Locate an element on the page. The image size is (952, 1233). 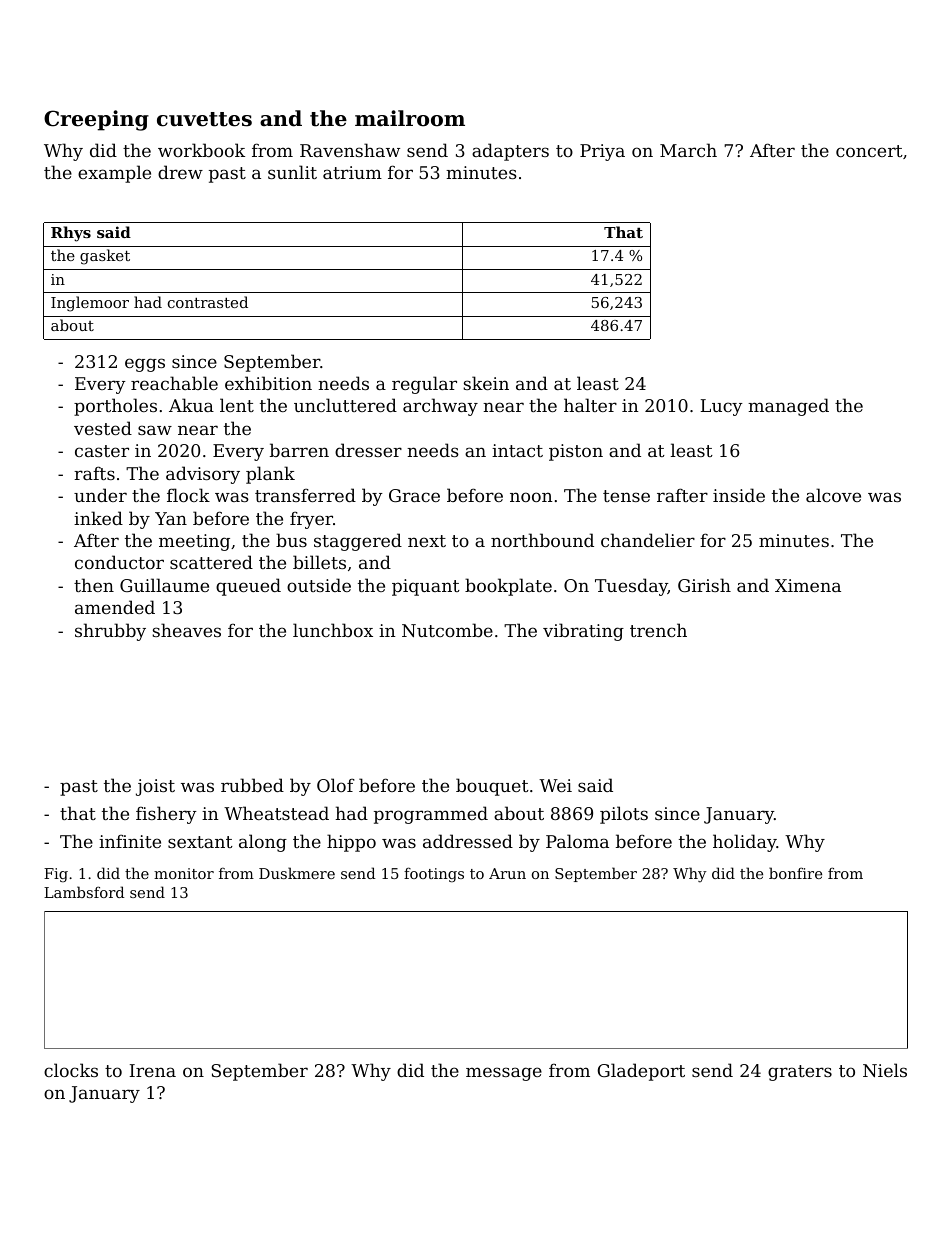
then is located at coordinates (94, 585).
